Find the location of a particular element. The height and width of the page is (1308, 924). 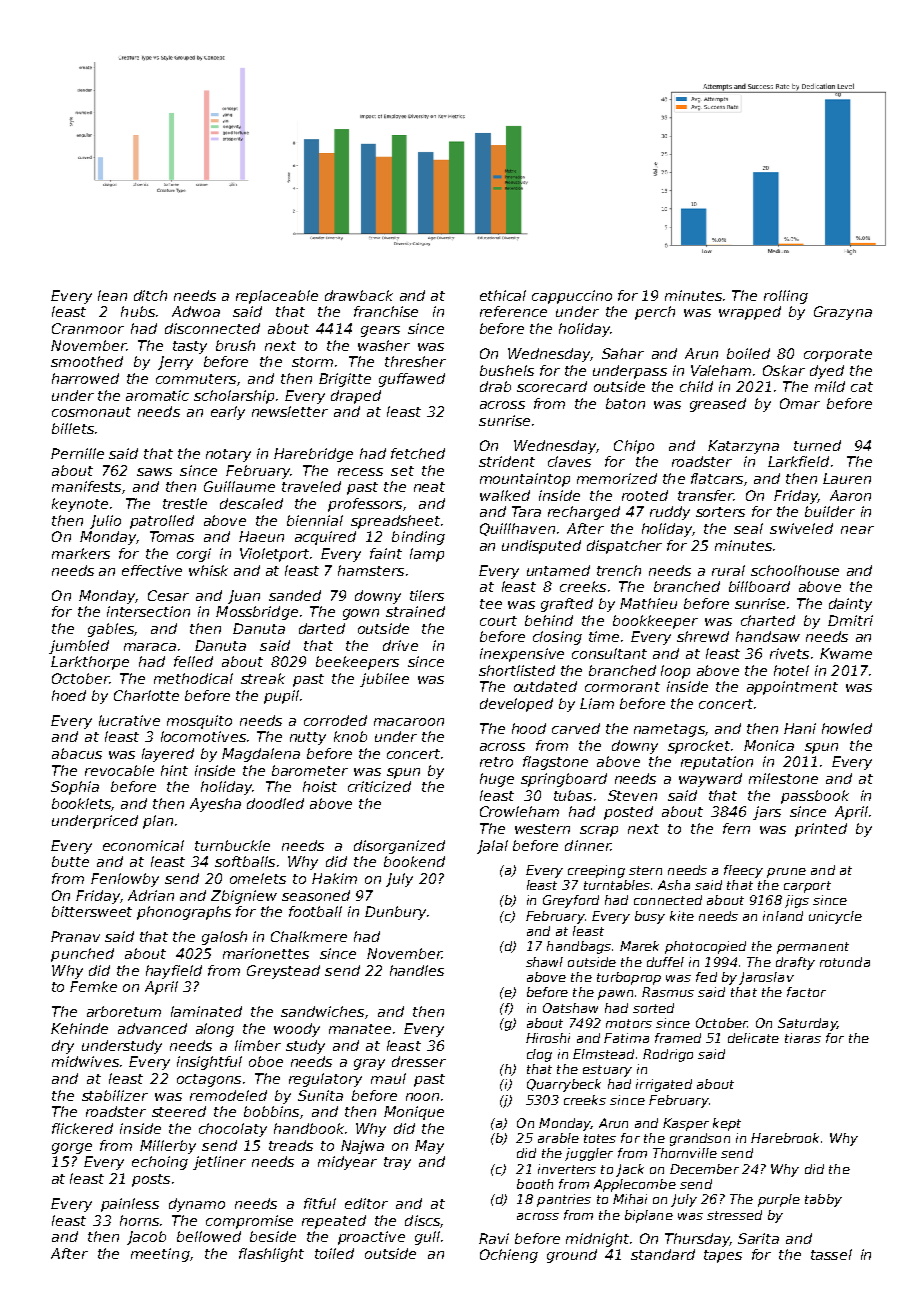

beside is located at coordinates (273, 1236).
